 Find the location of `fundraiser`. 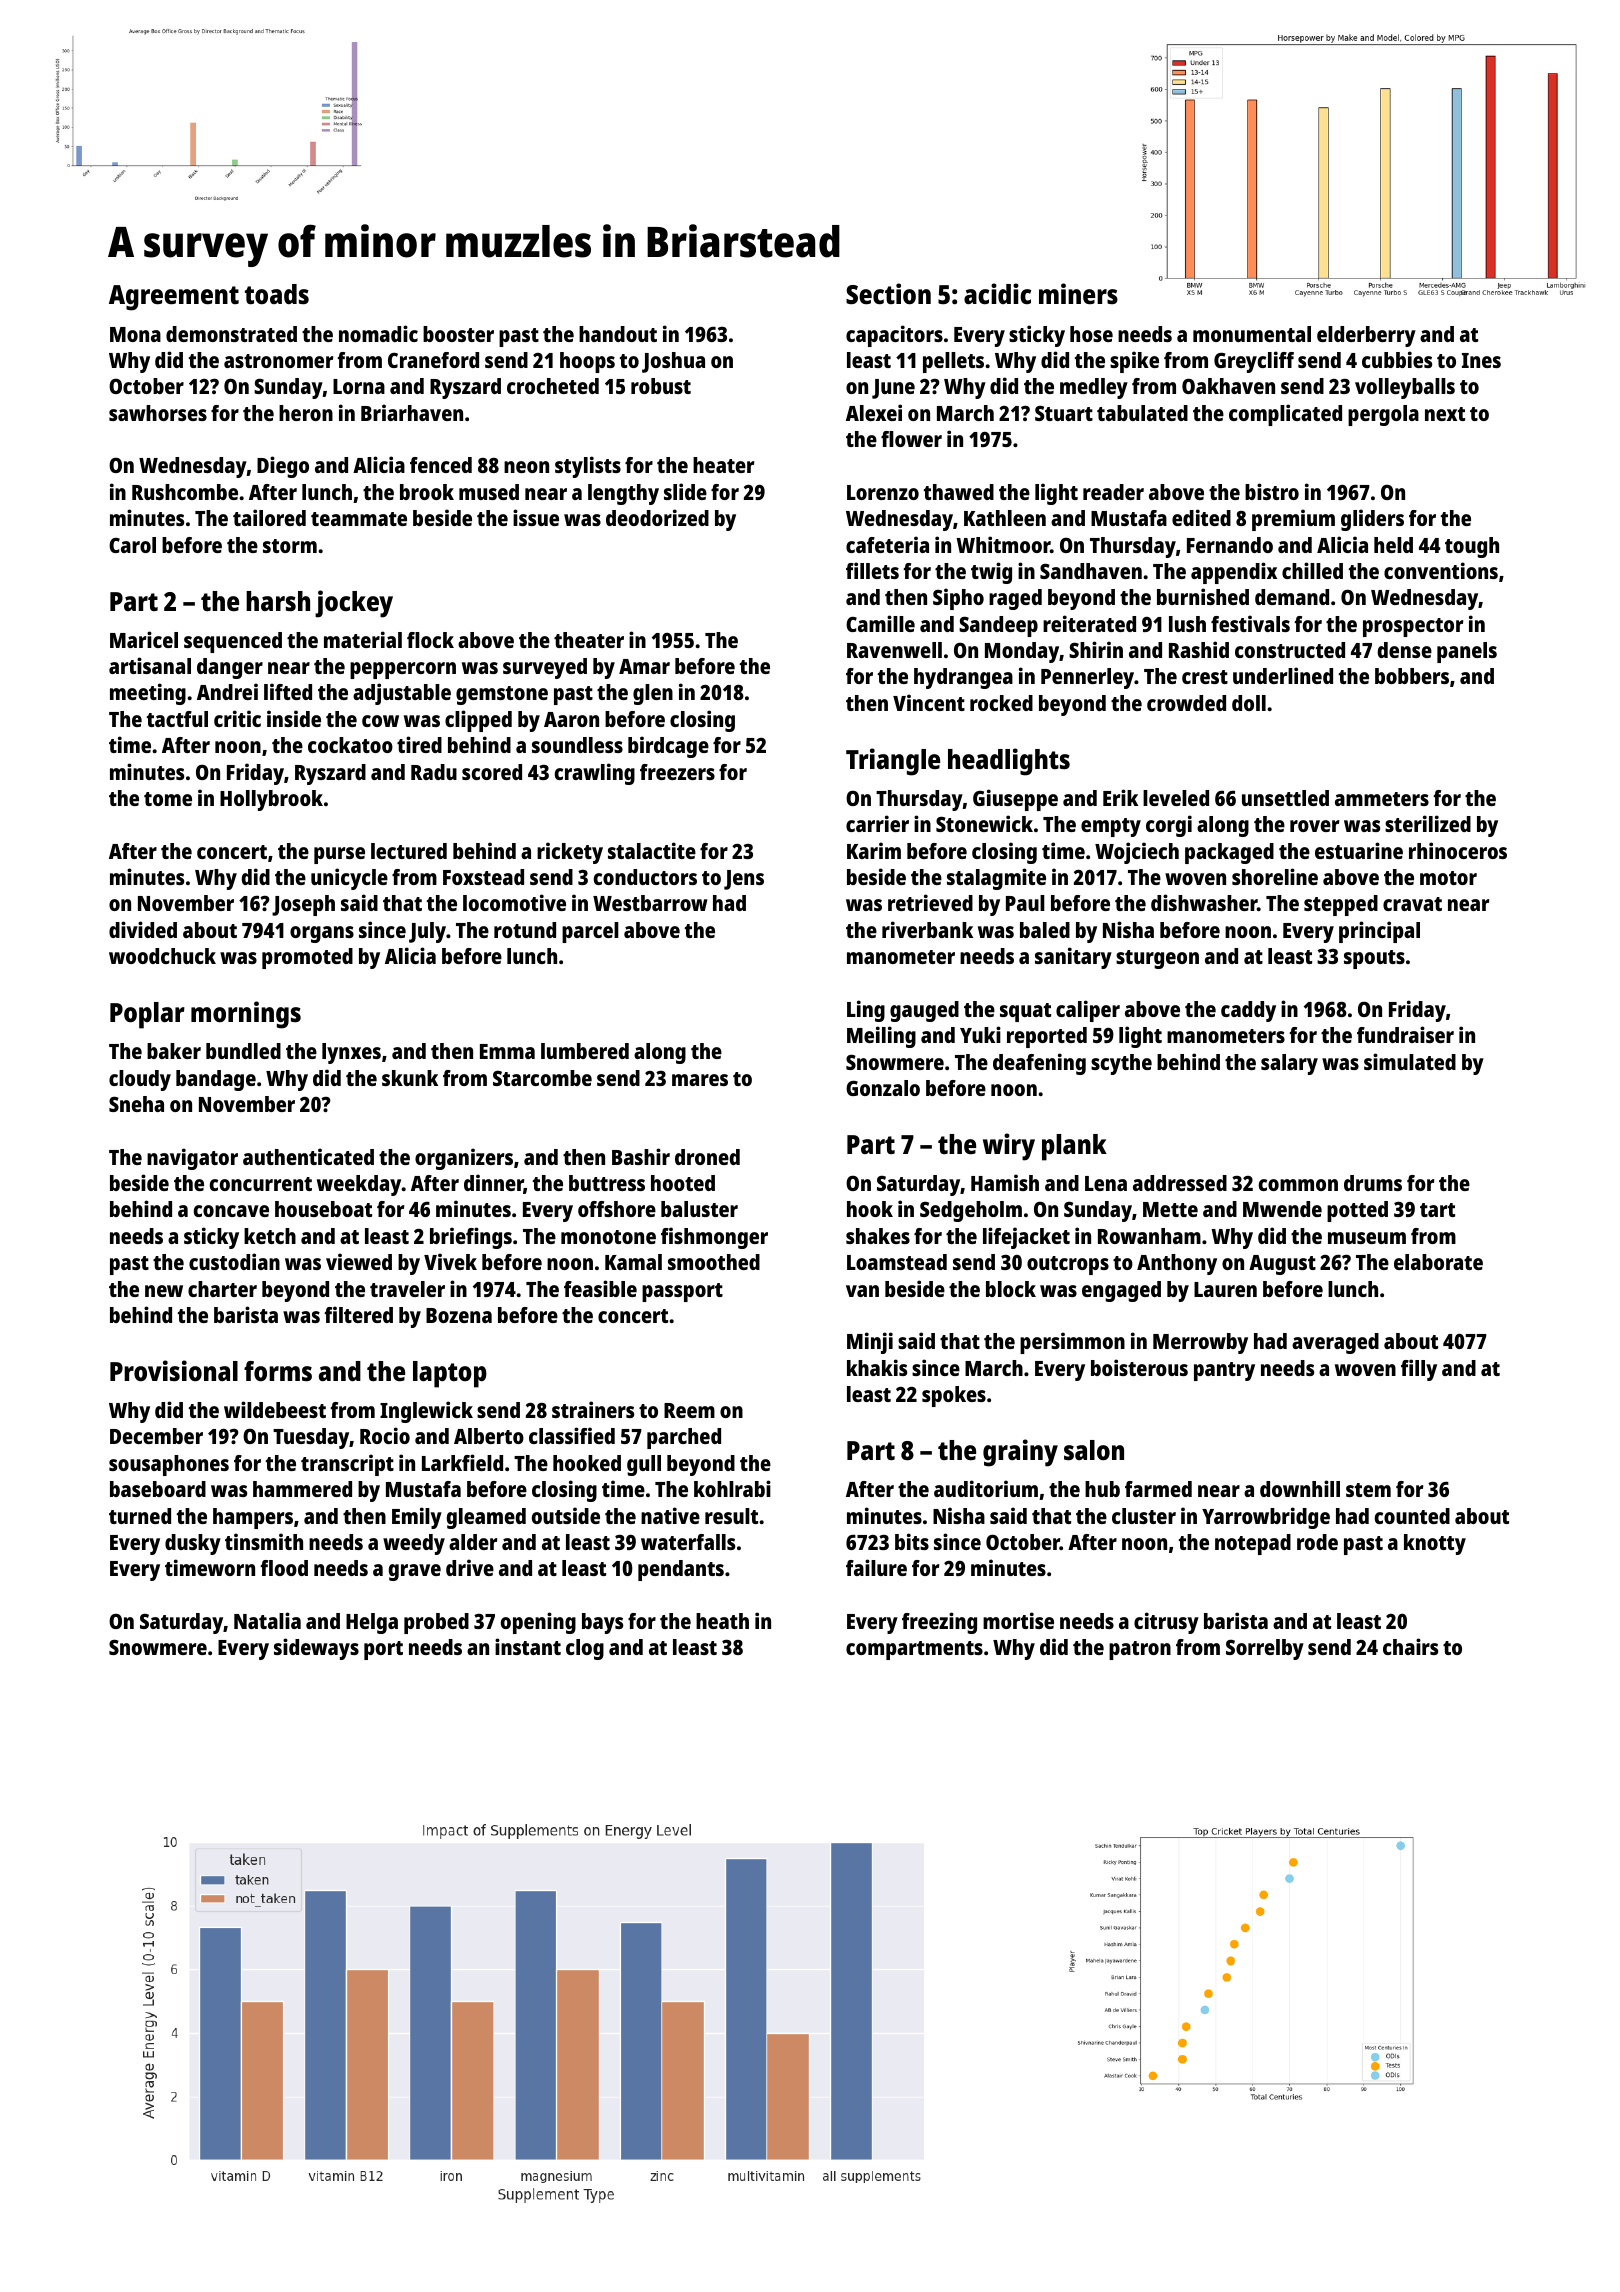

fundraiser is located at coordinates (1405, 1034).
